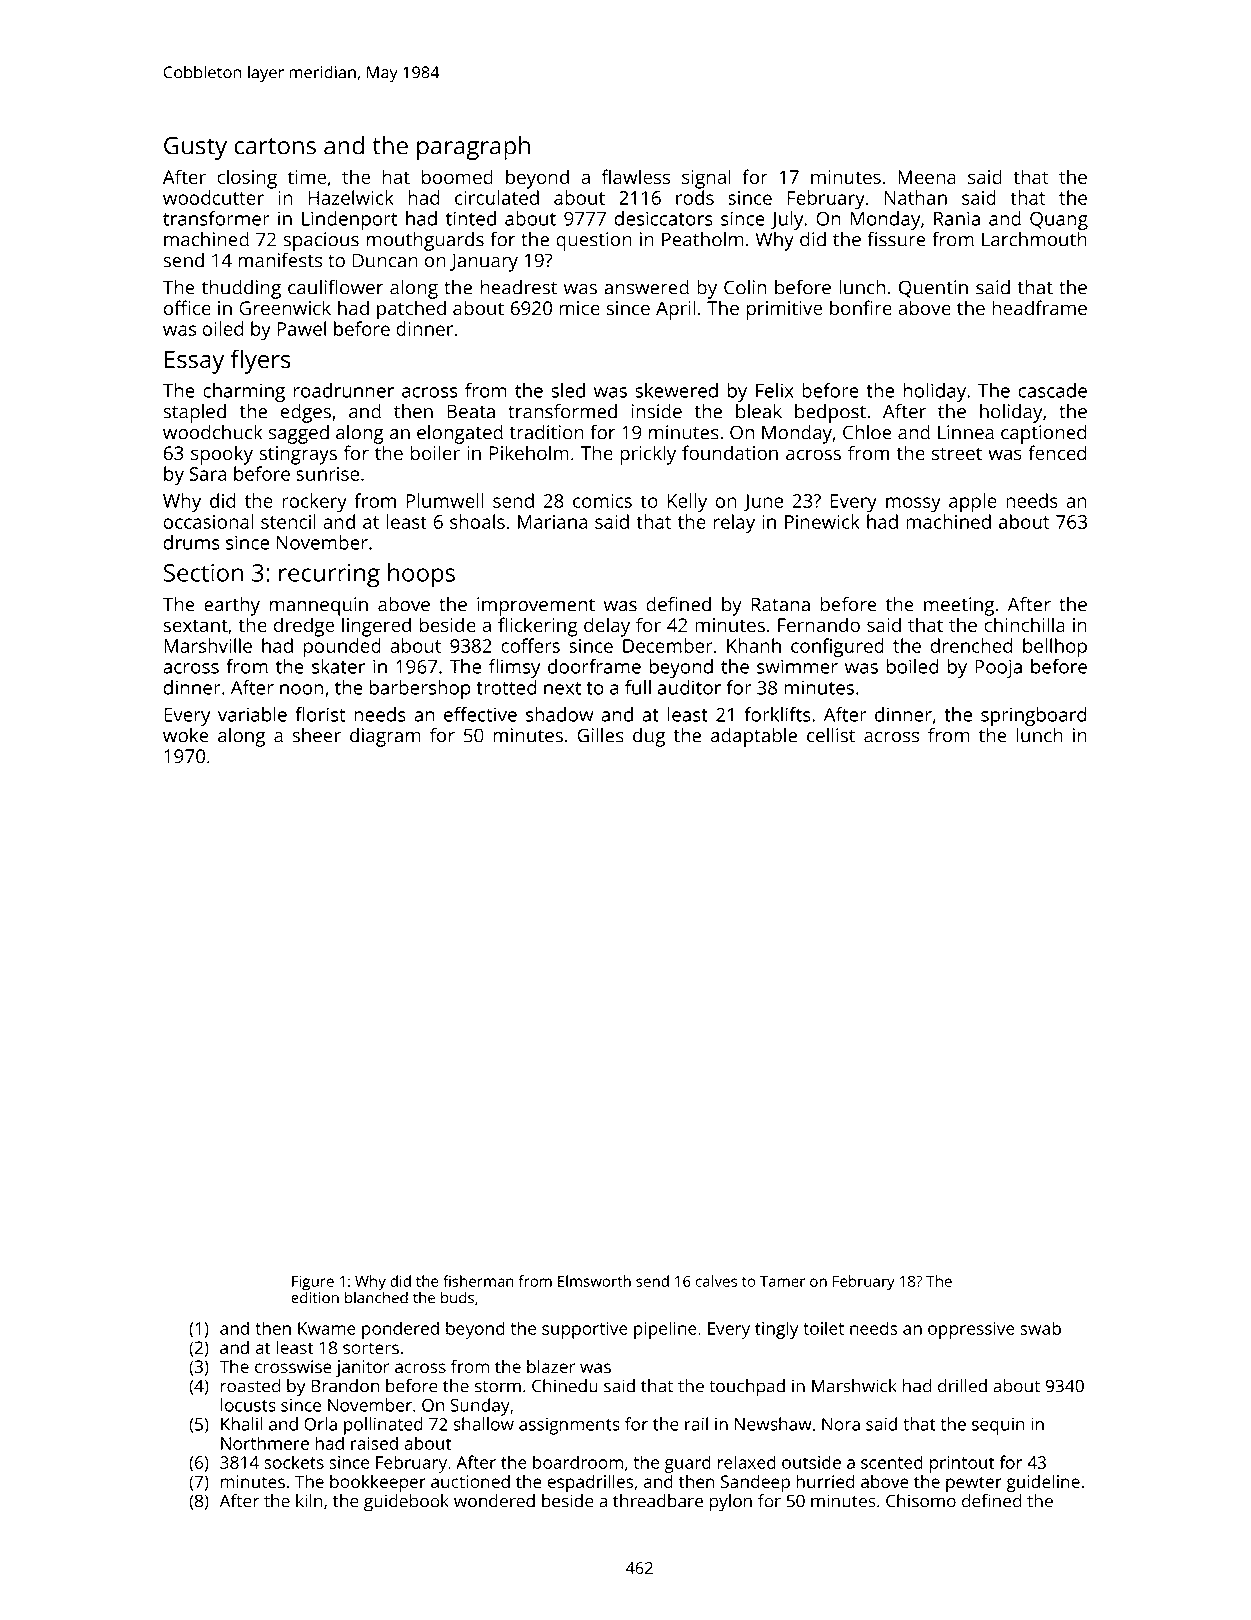  Describe the element at coordinates (444, 500) in the screenshot. I see `Plumwell` at that location.
